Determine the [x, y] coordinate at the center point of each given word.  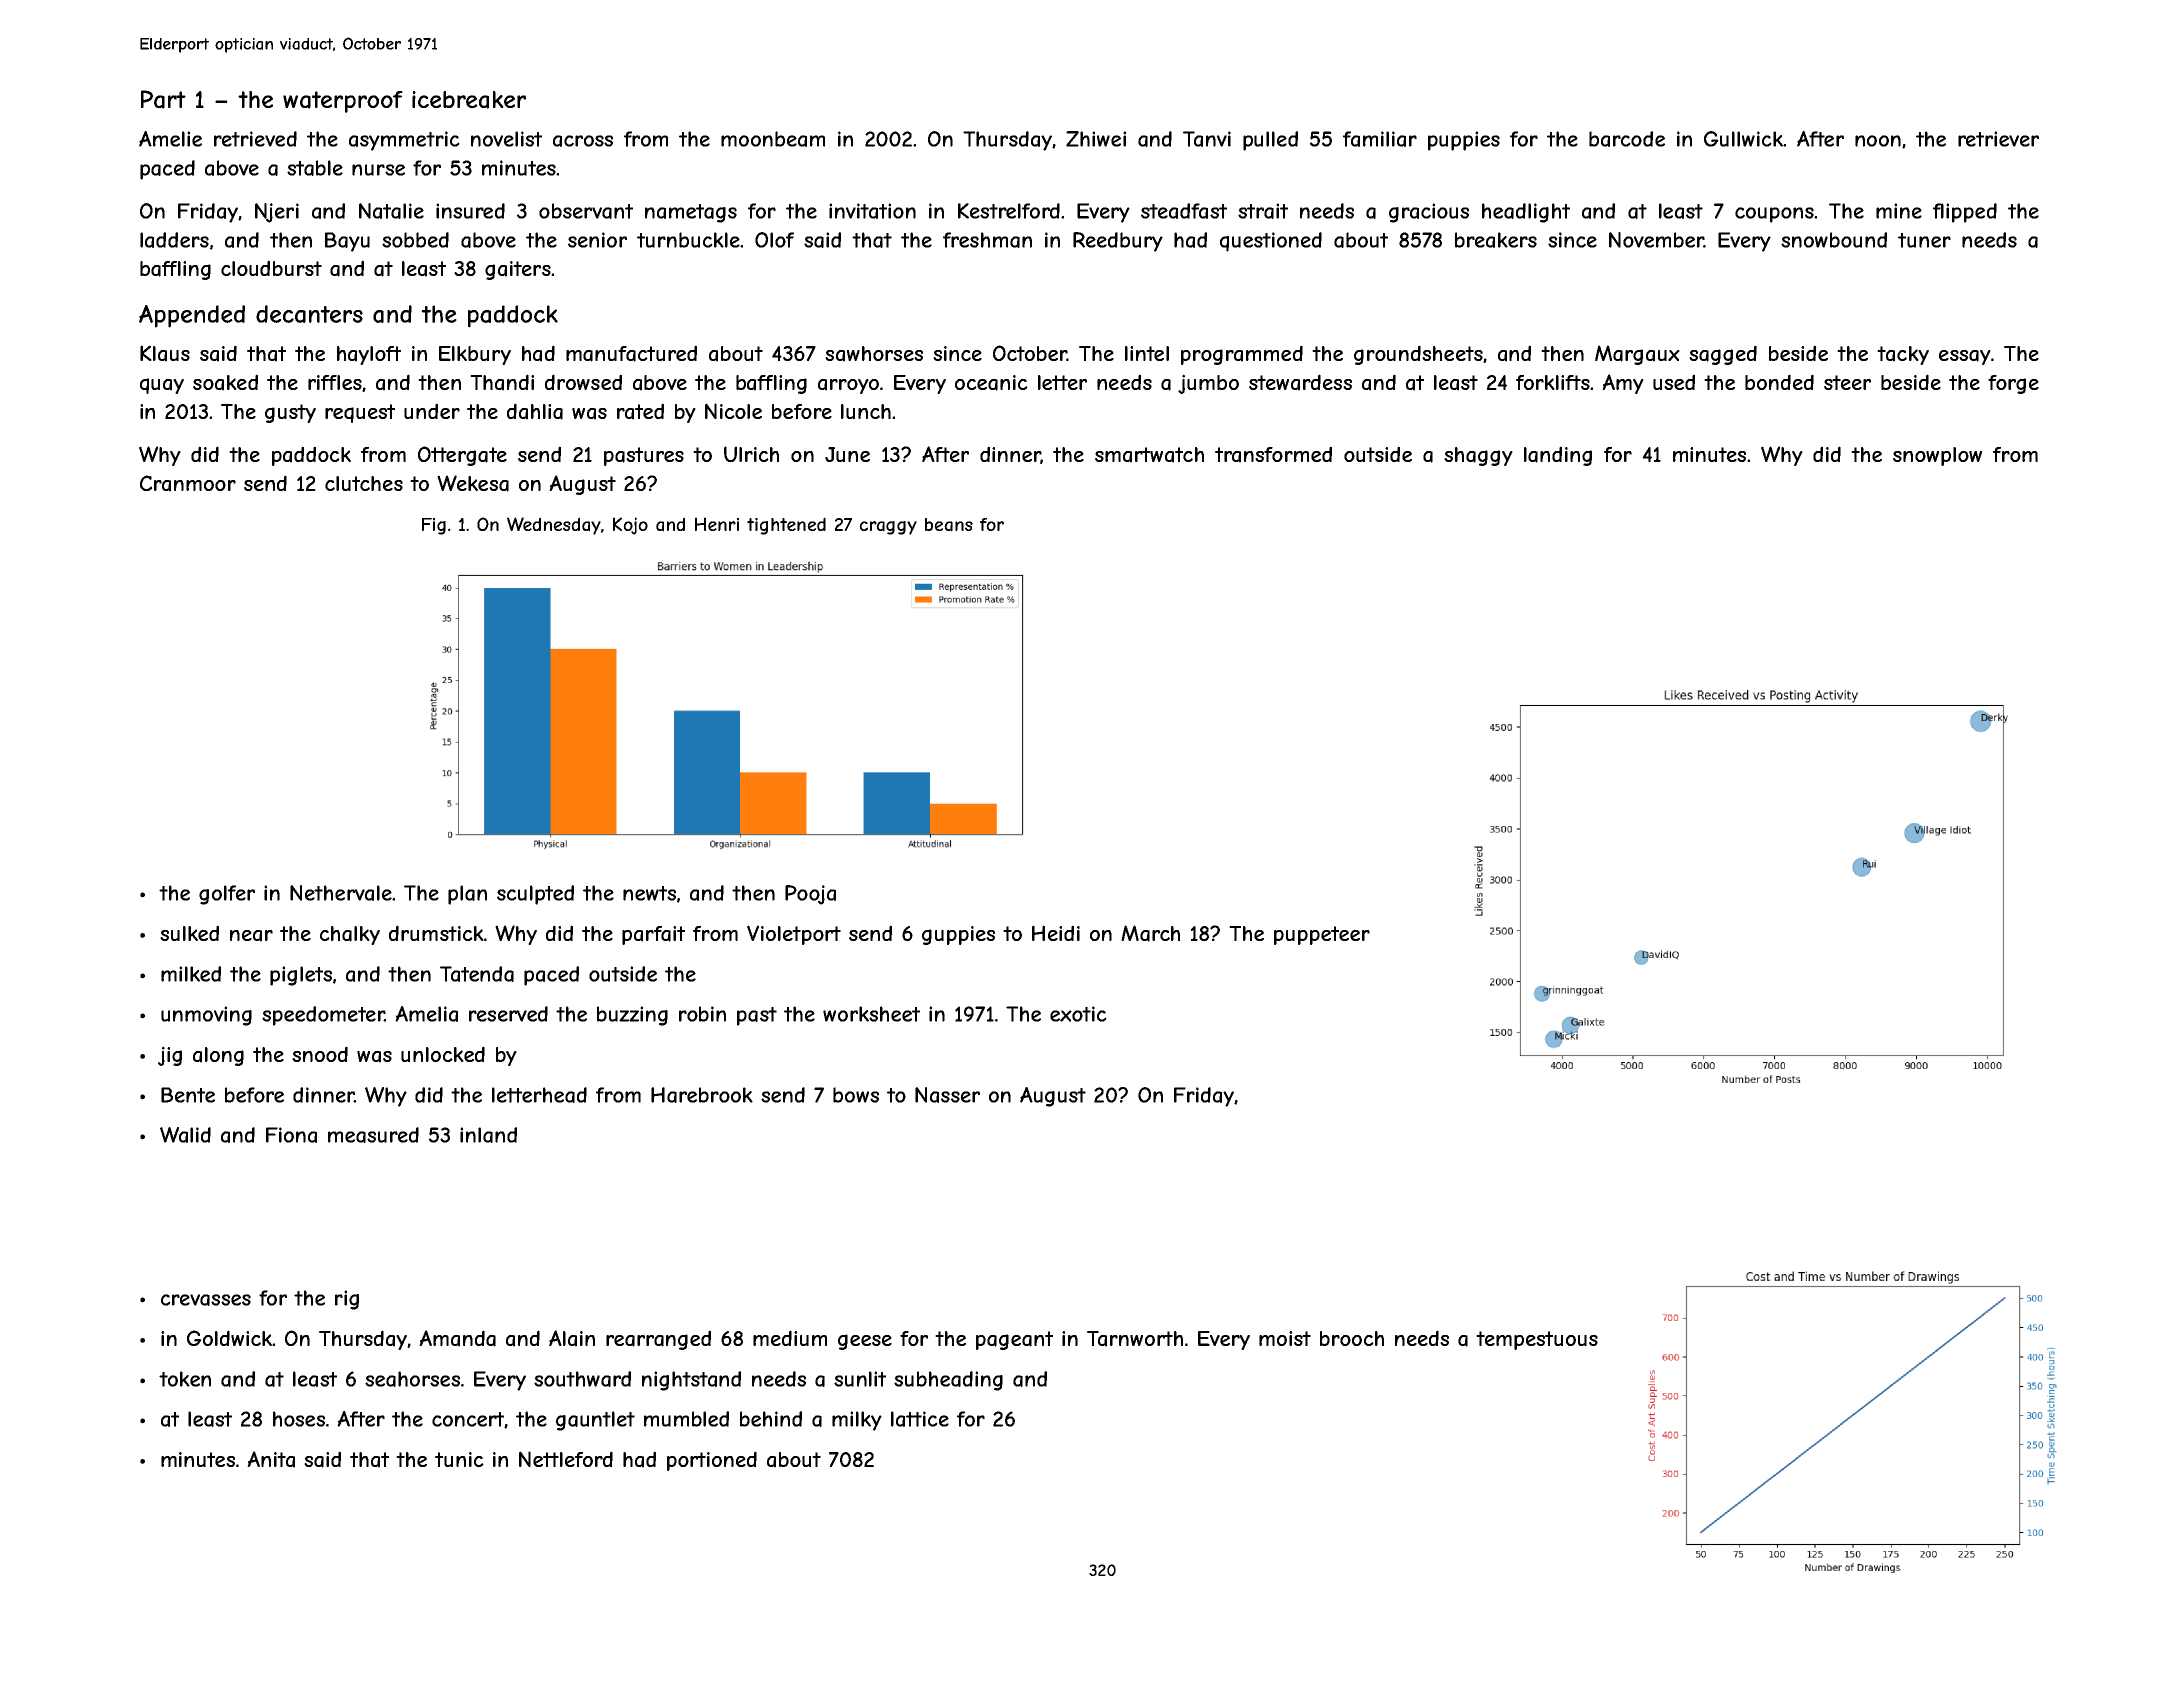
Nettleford [566, 1459]
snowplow [1937, 456]
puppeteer [1322, 935]
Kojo [630, 526]
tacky [1903, 355]
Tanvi [1207, 139]
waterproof [343, 102]
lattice [920, 1419]
